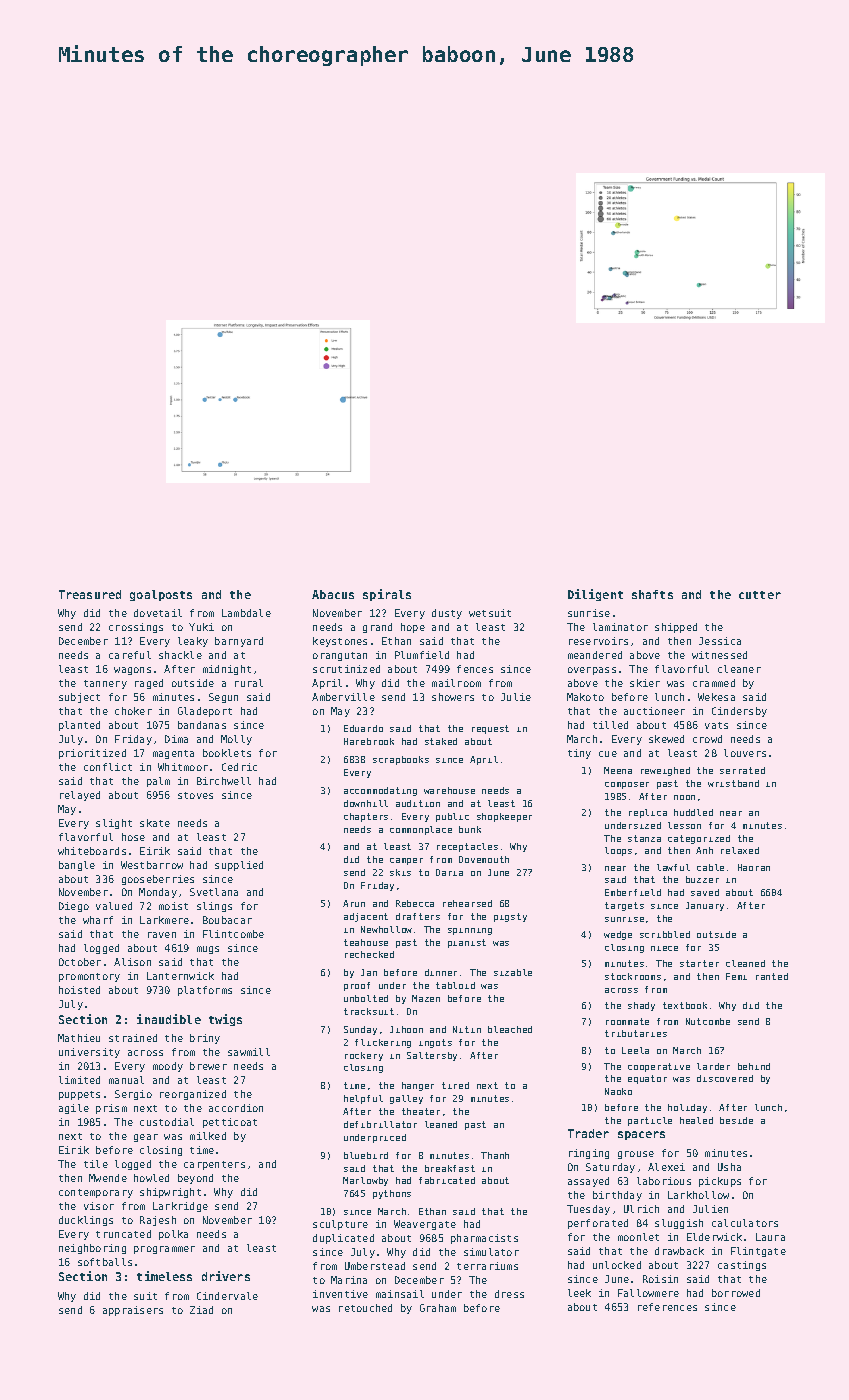 The width and height of the image is (849, 1400). What do you see at coordinates (90, 594) in the image?
I see `Treasured` at bounding box center [90, 594].
